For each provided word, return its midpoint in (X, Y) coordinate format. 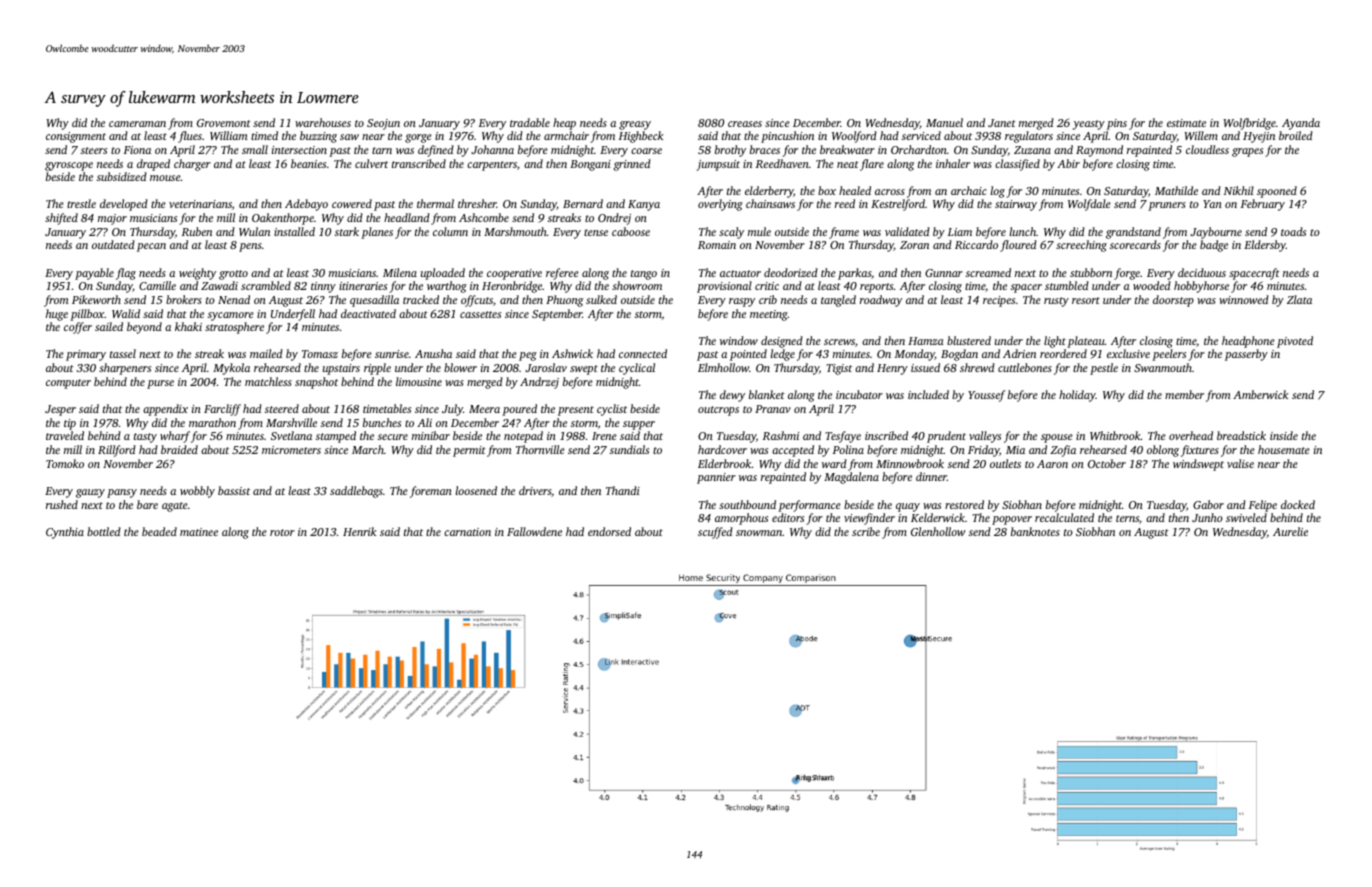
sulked (601, 299)
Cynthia (65, 533)
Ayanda (1301, 124)
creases (745, 124)
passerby (1246, 355)
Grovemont (224, 123)
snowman (759, 533)
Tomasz (320, 354)
